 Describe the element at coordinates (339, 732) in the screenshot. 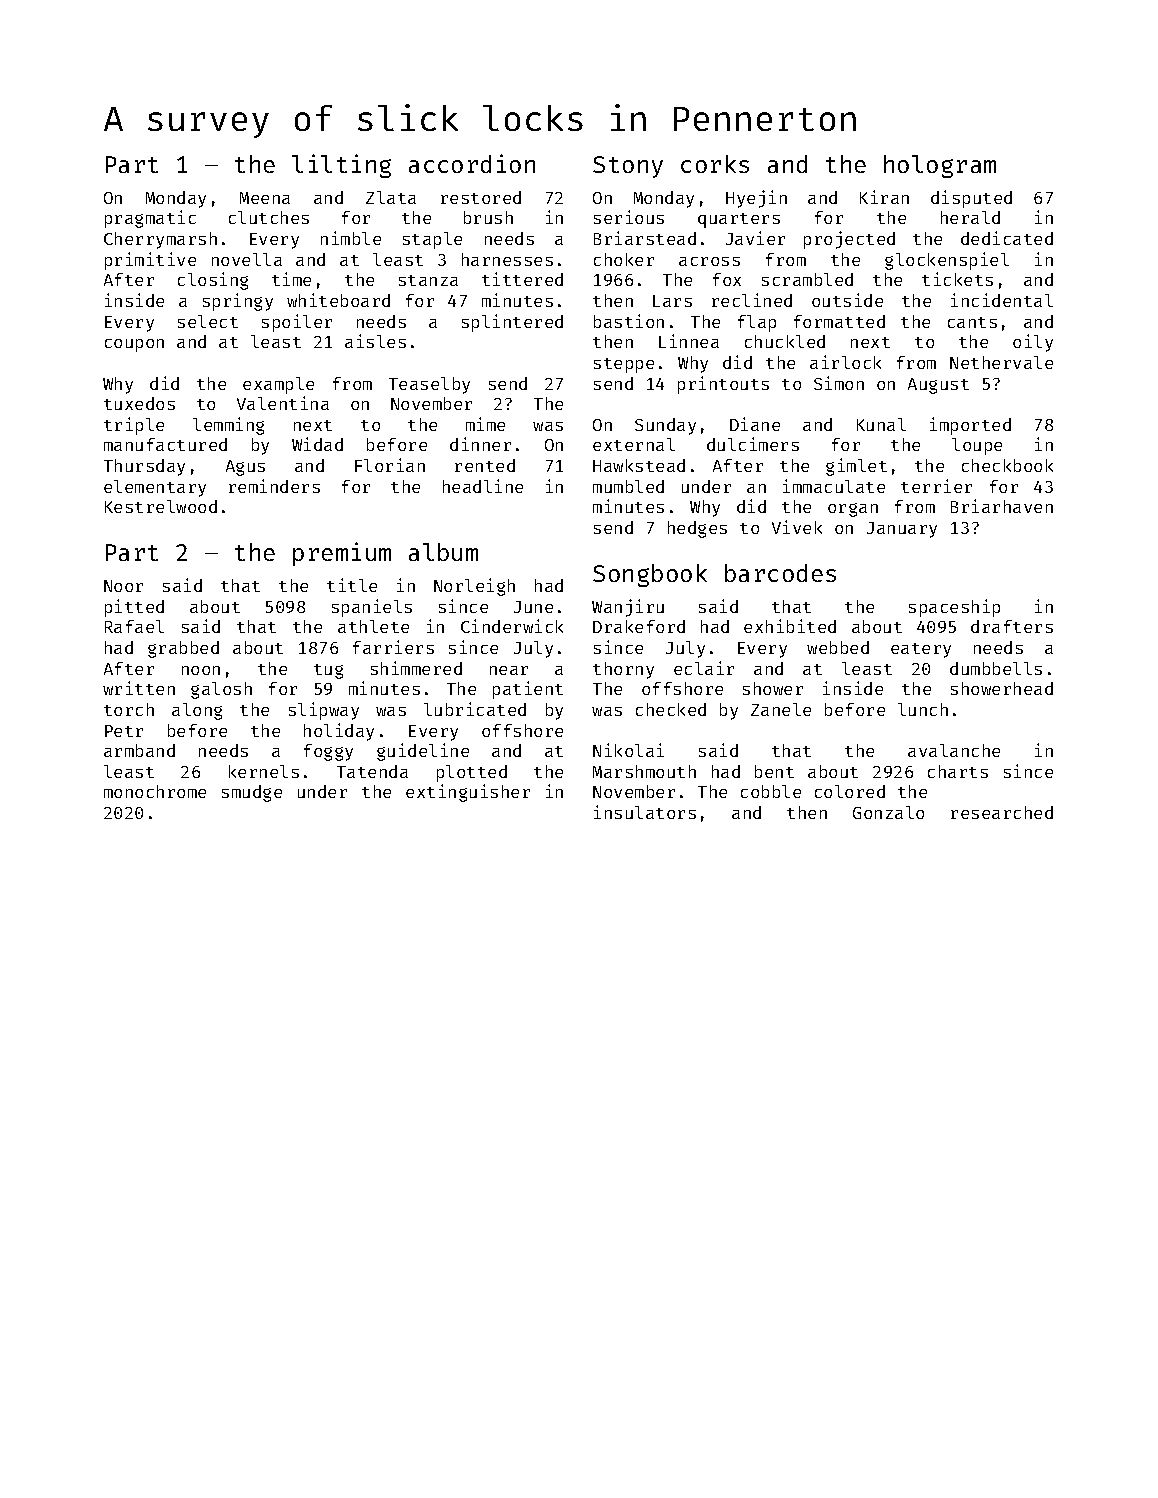

I see `holiday` at that location.
